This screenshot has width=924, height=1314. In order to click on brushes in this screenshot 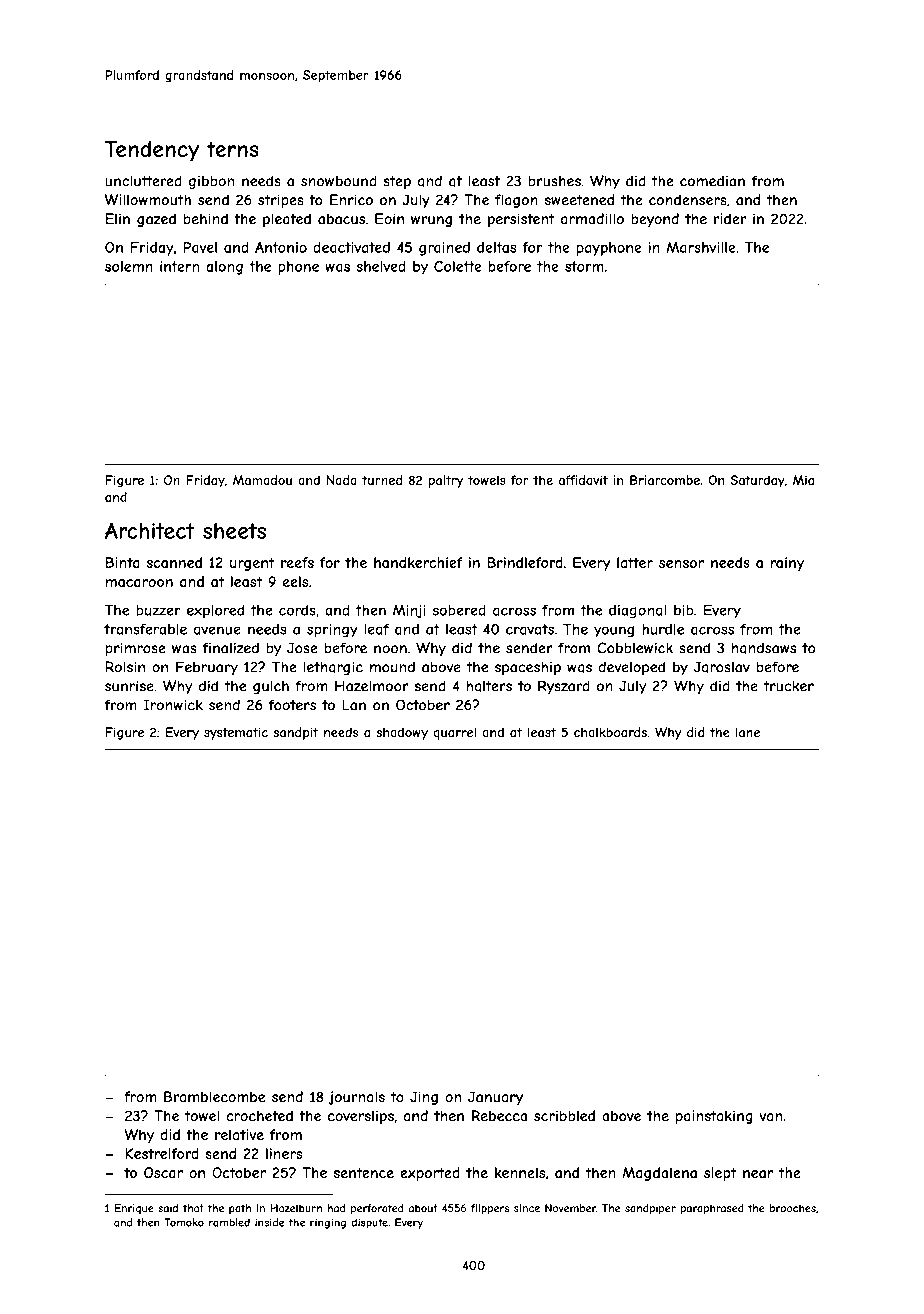, I will do `click(554, 181)`.
